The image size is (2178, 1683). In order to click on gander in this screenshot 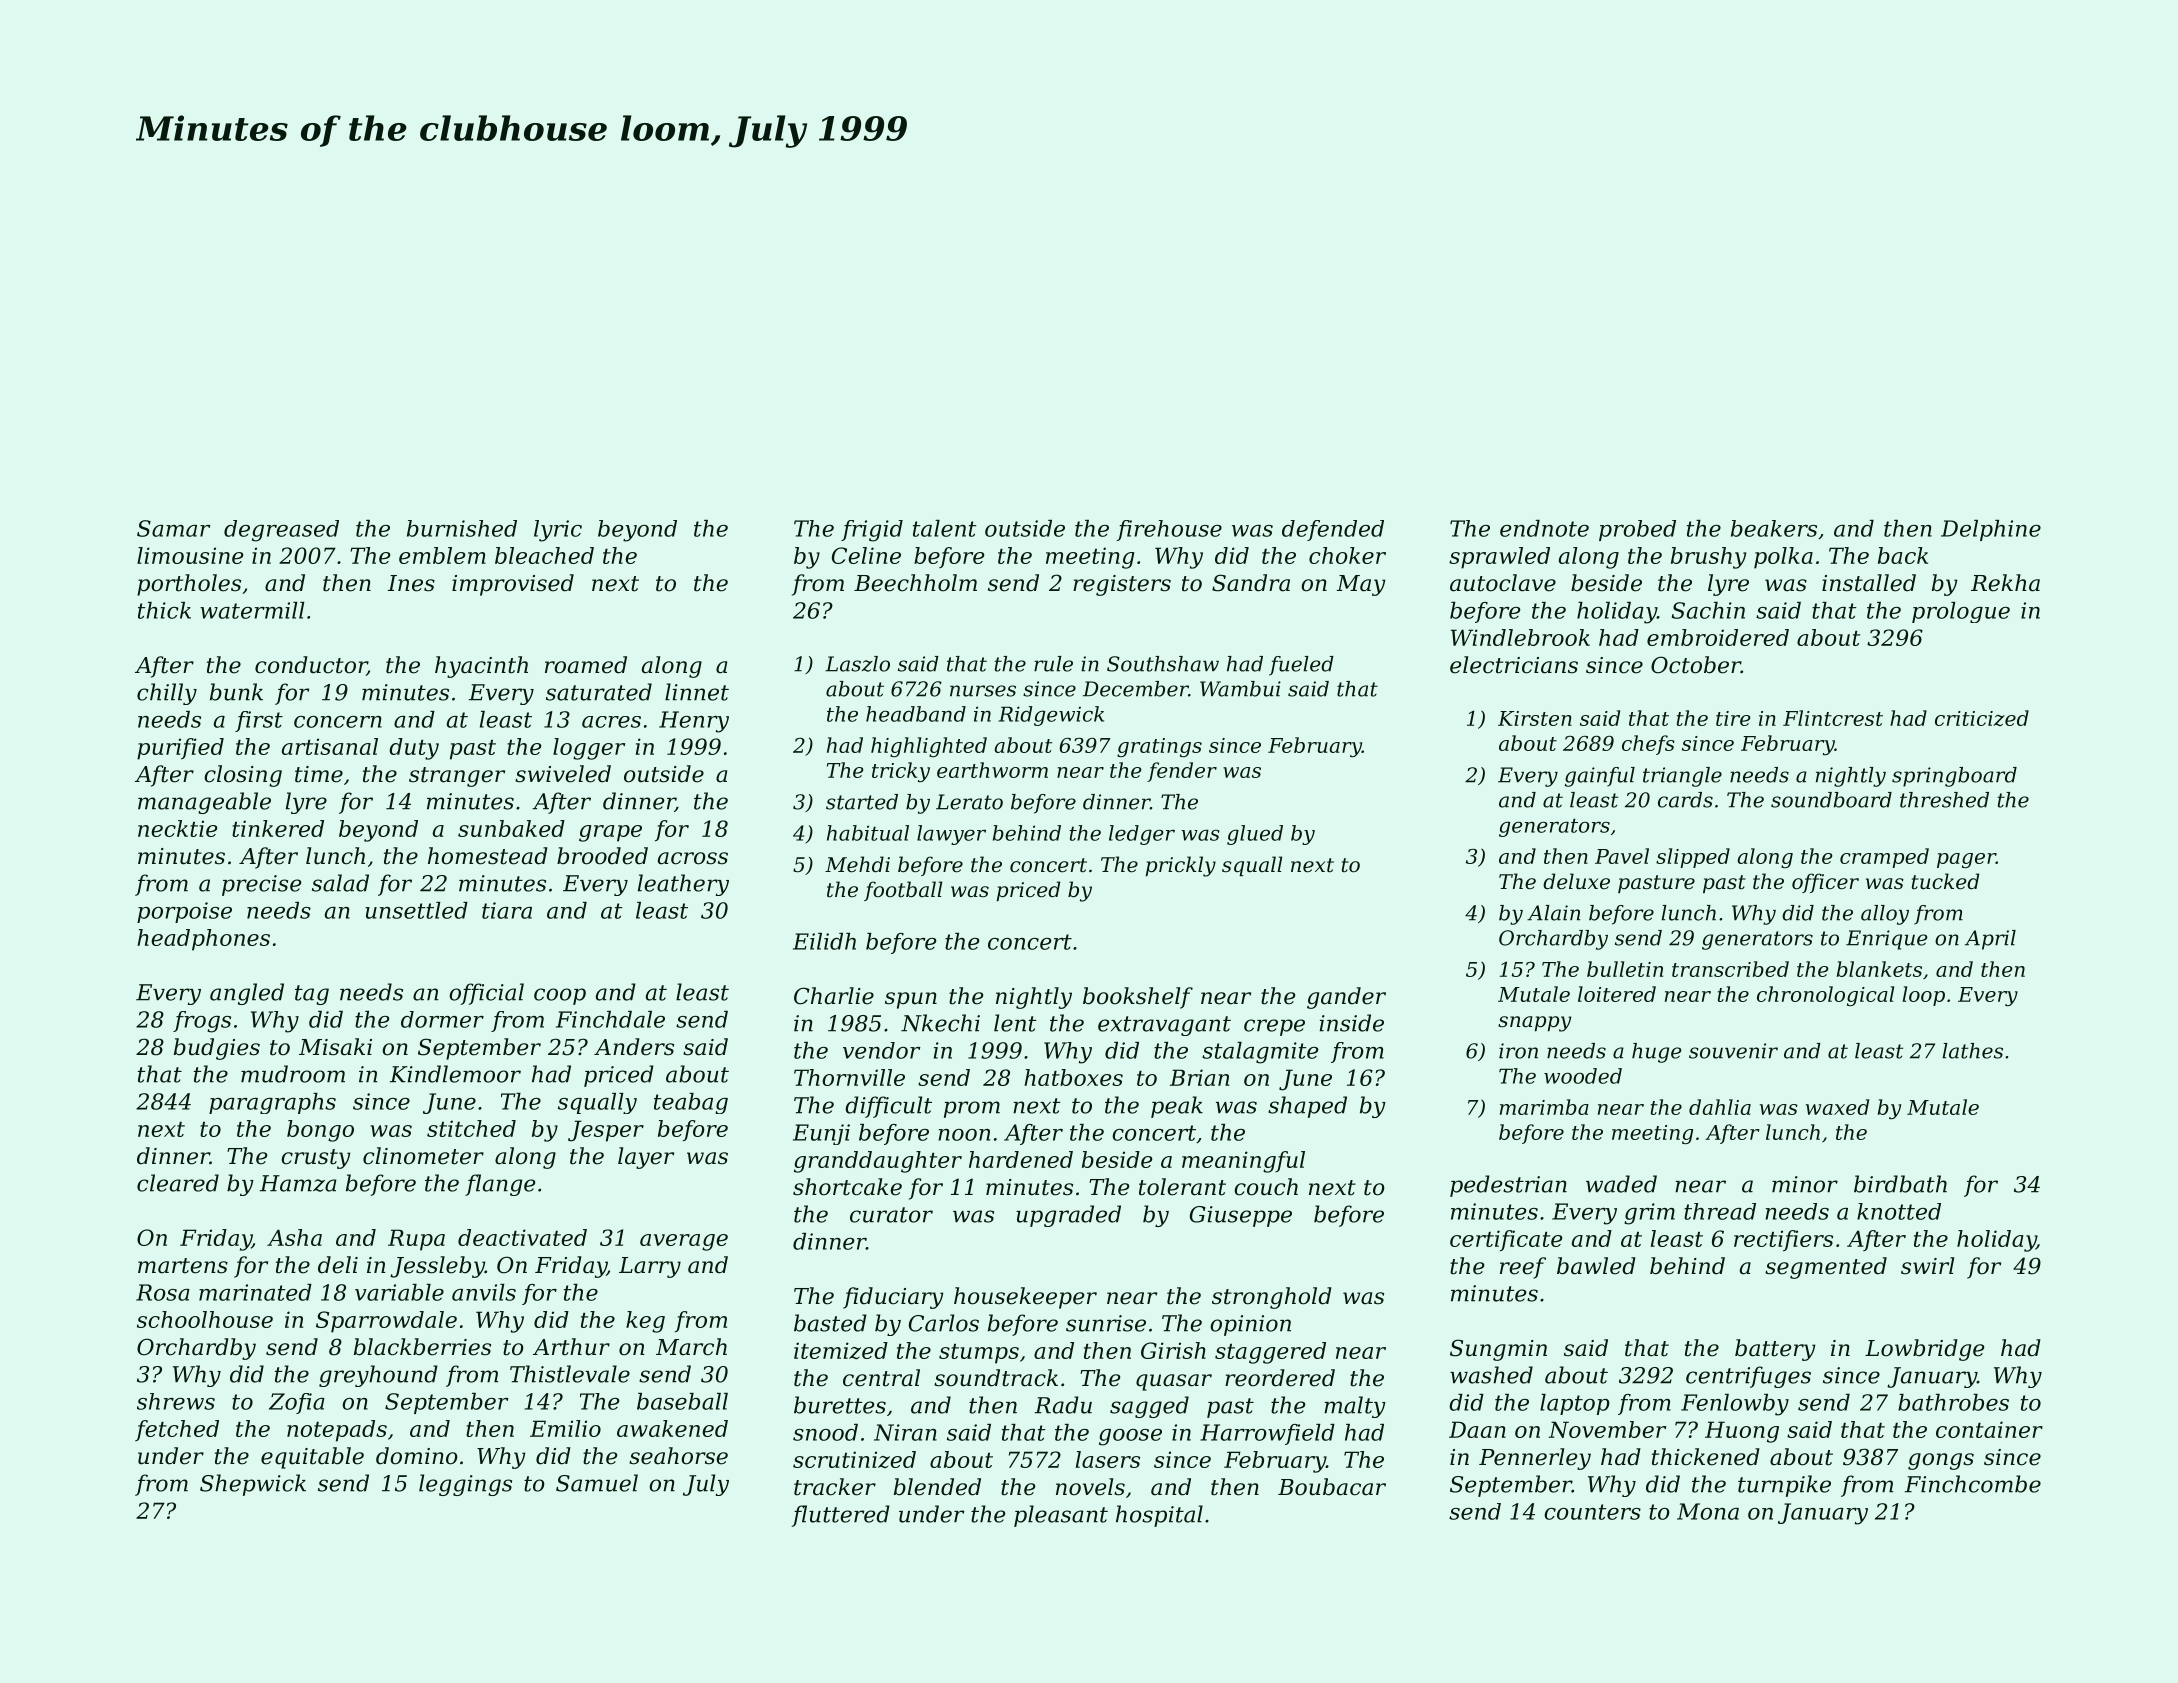, I will do `click(1346, 998)`.
